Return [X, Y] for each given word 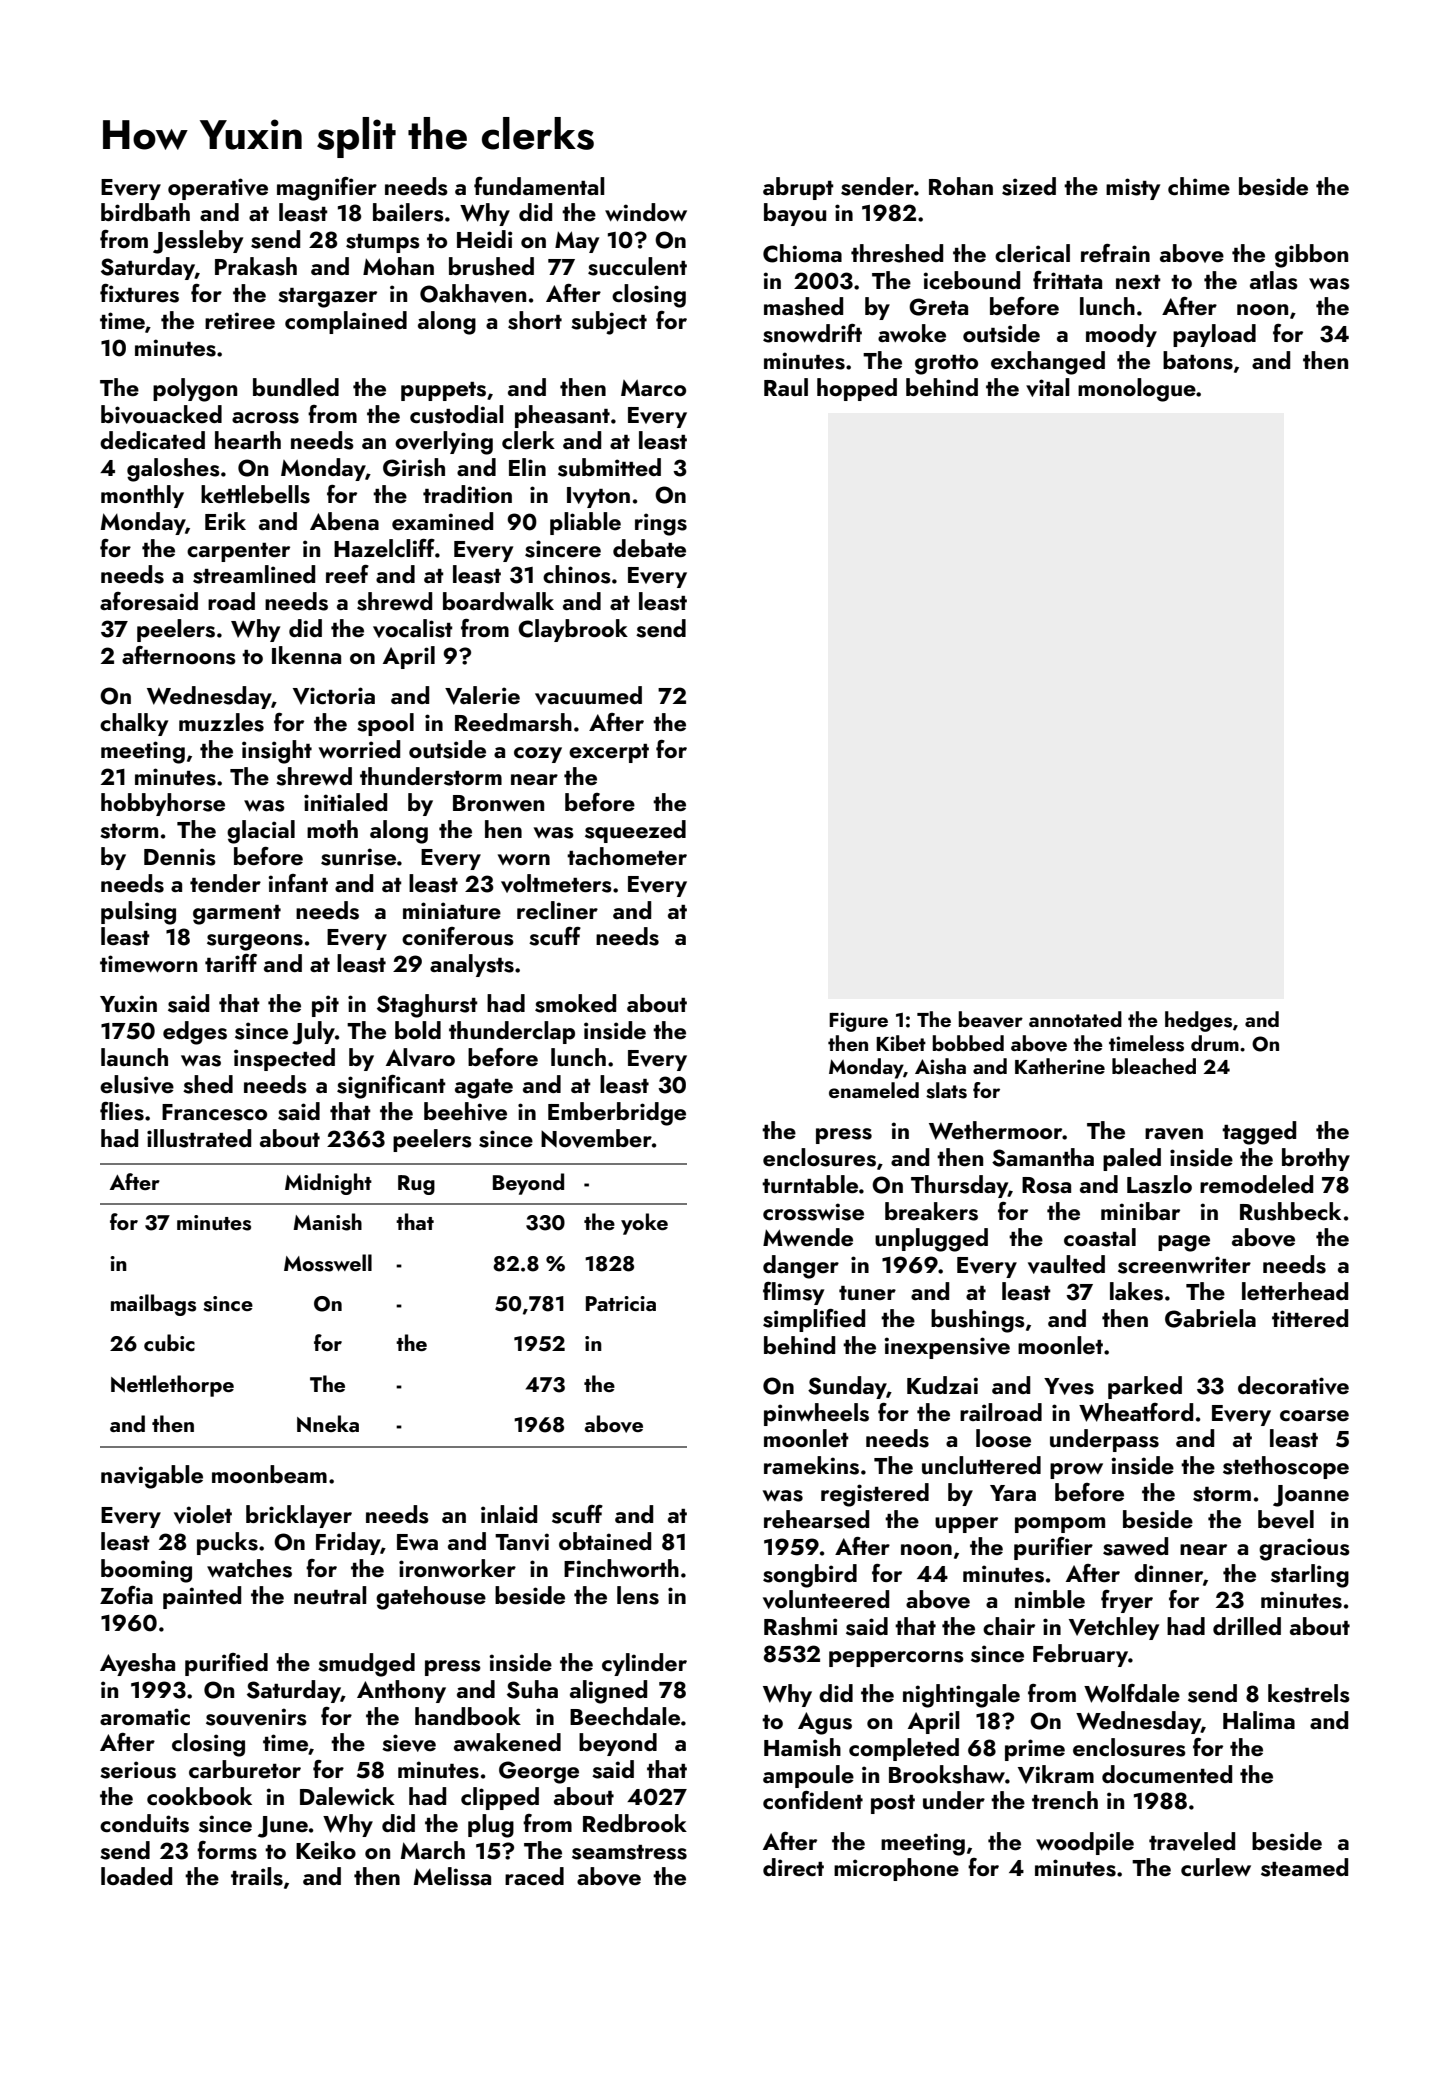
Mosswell [328, 1263]
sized [1029, 186]
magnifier [327, 189]
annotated [1075, 1019]
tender [225, 883]
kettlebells [255, 494]
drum [1215, 1043]
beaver [991, 1019]
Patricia [621, 1303]
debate [649, 548]
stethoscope [1286, 1467]
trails [257, 1876]
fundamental [539, 186]
